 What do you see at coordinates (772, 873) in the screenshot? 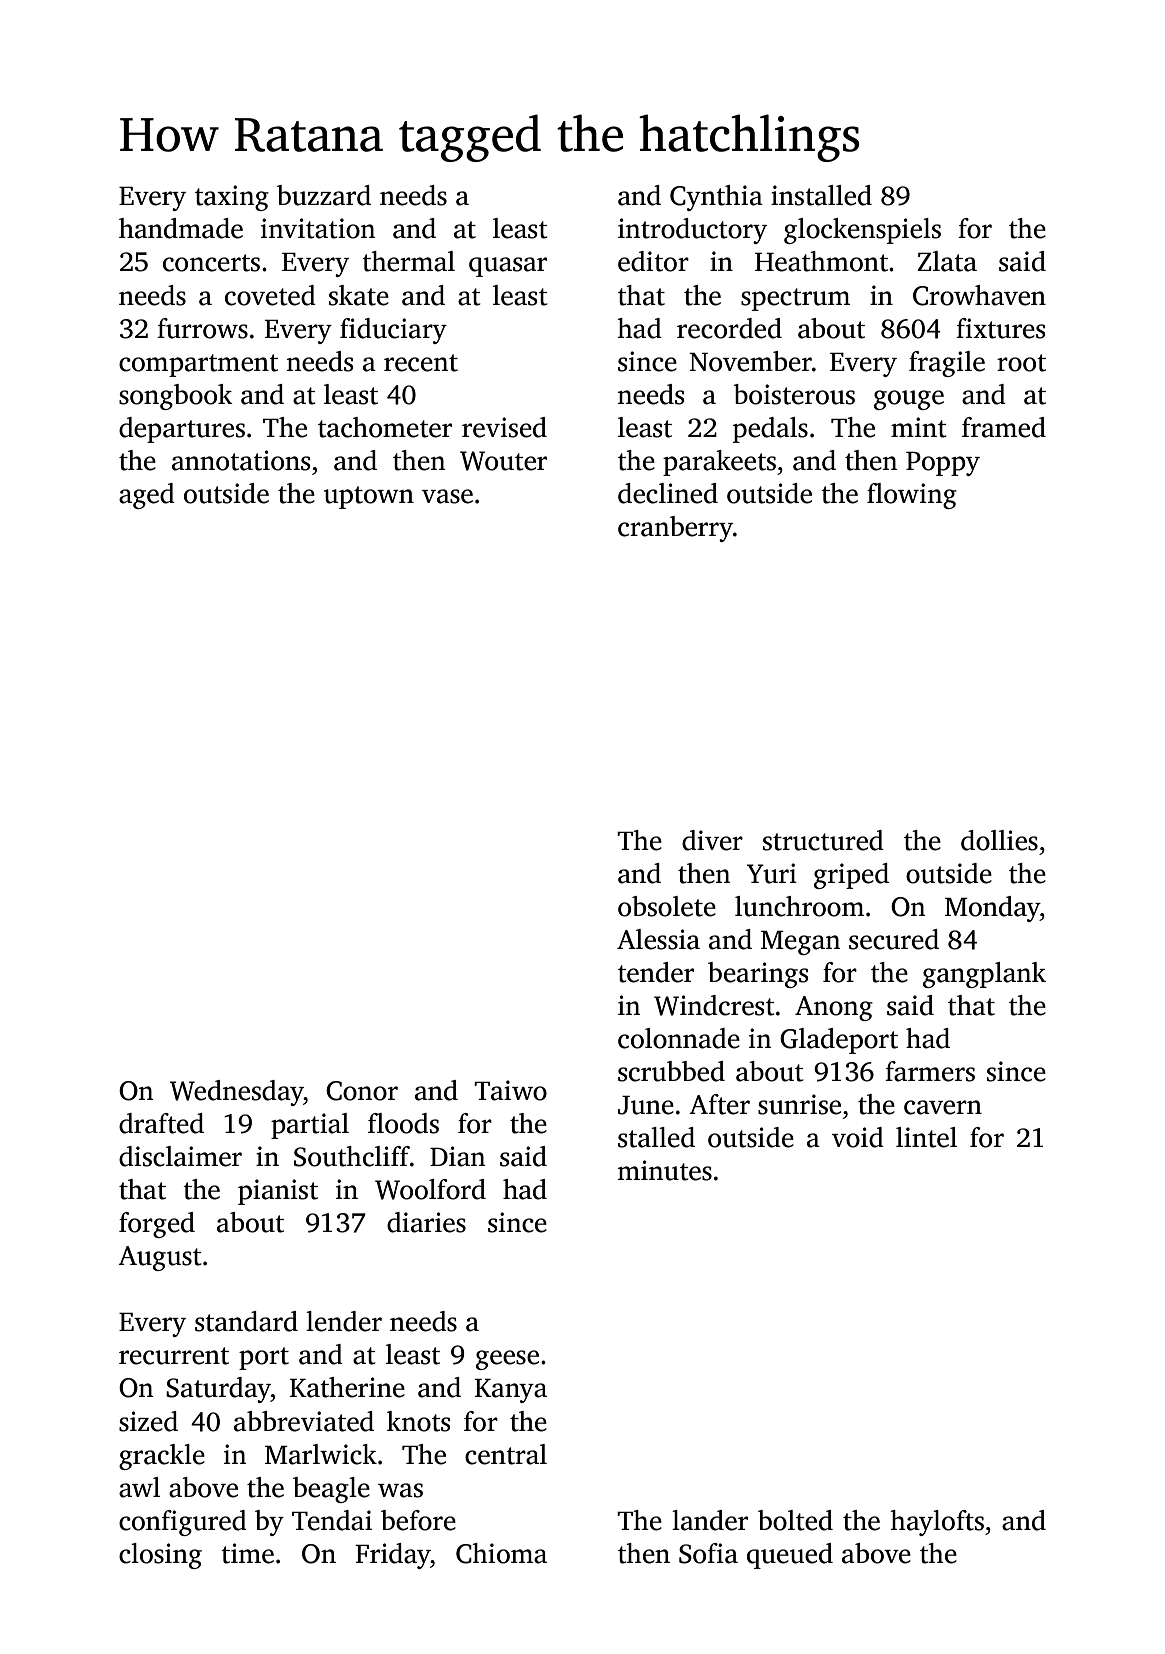
I see `Yuri` at bounding box center [772, 873].
